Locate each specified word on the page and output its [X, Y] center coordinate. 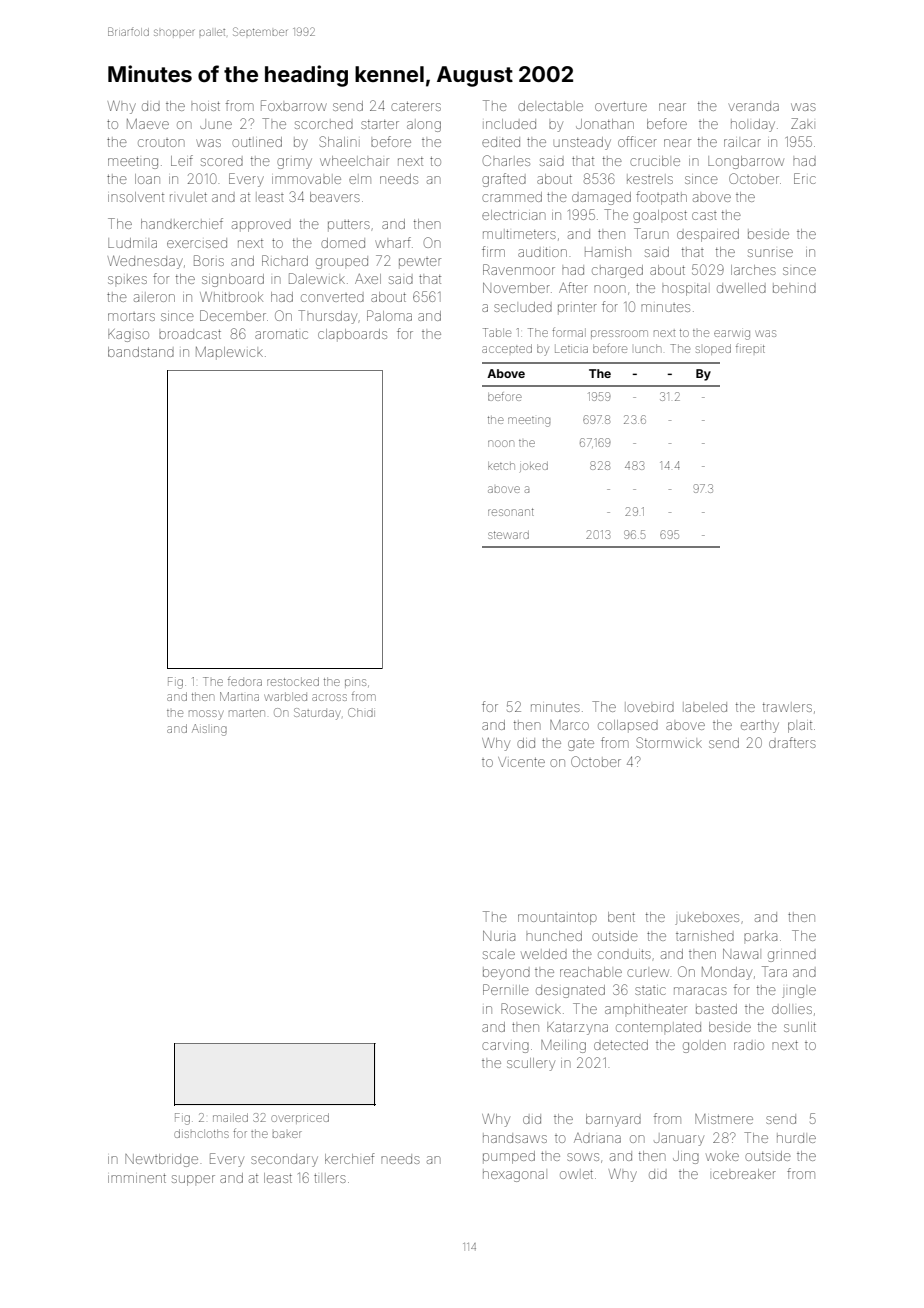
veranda [754, 106]
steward [508, 535]
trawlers [787, 707]
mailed [230, 1117]
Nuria [499, 936]
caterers [416, 106]
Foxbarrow [294, 105]
